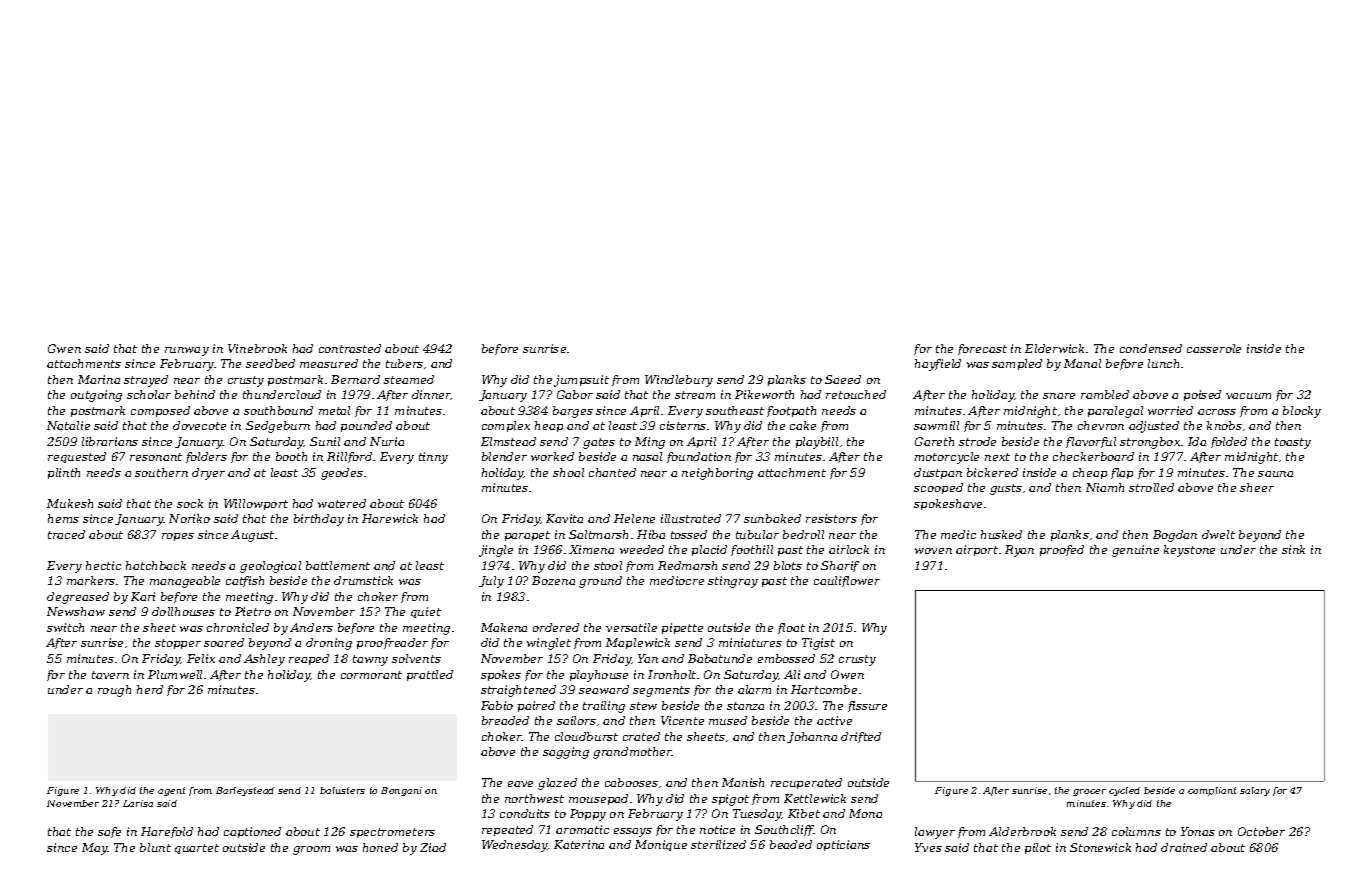 Image resolution: width=1372 pixels, height=887 pixels. I want to click on Marina, so click(99, 379).
